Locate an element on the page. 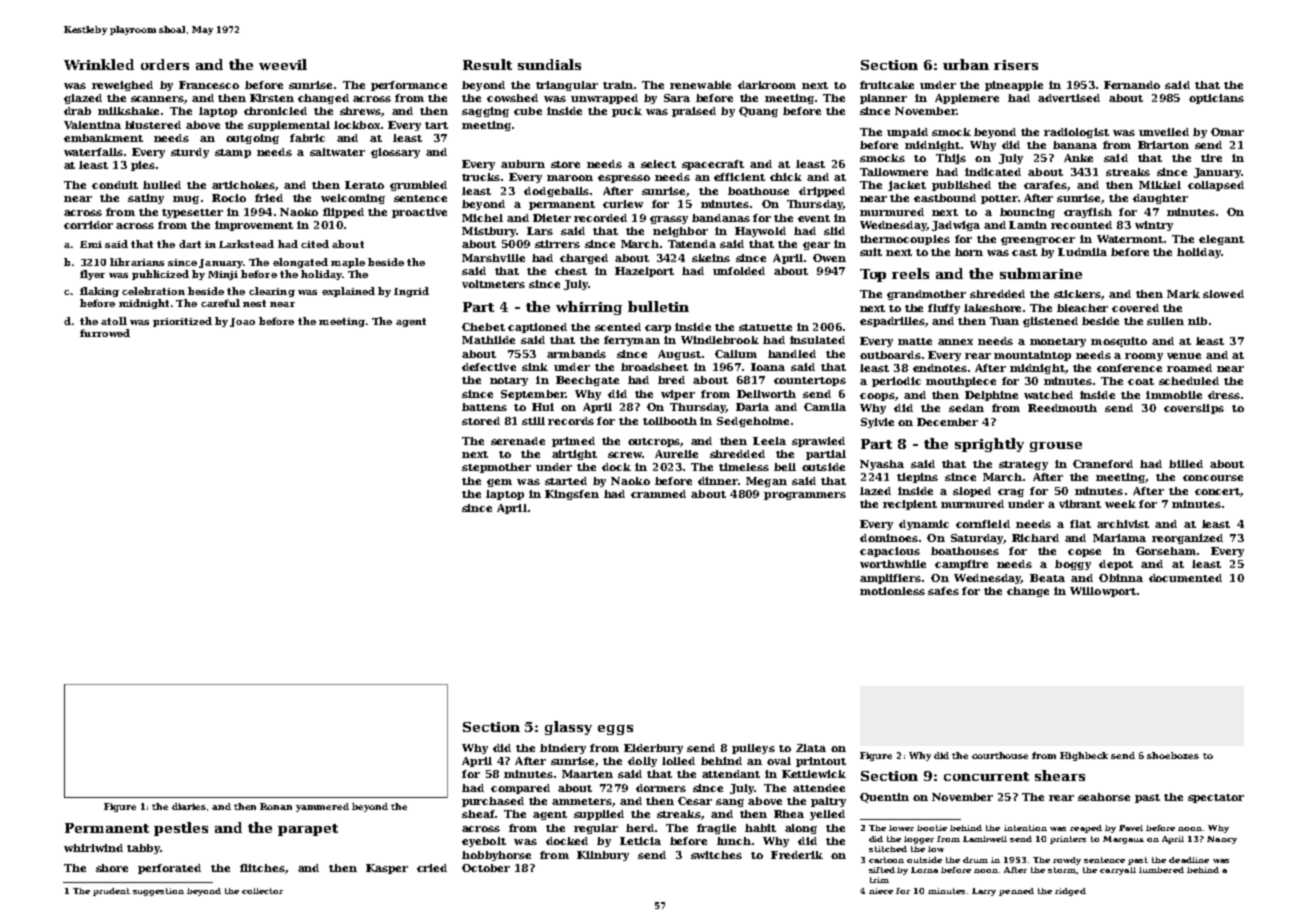  urban is located at coordinates (966, 64).
